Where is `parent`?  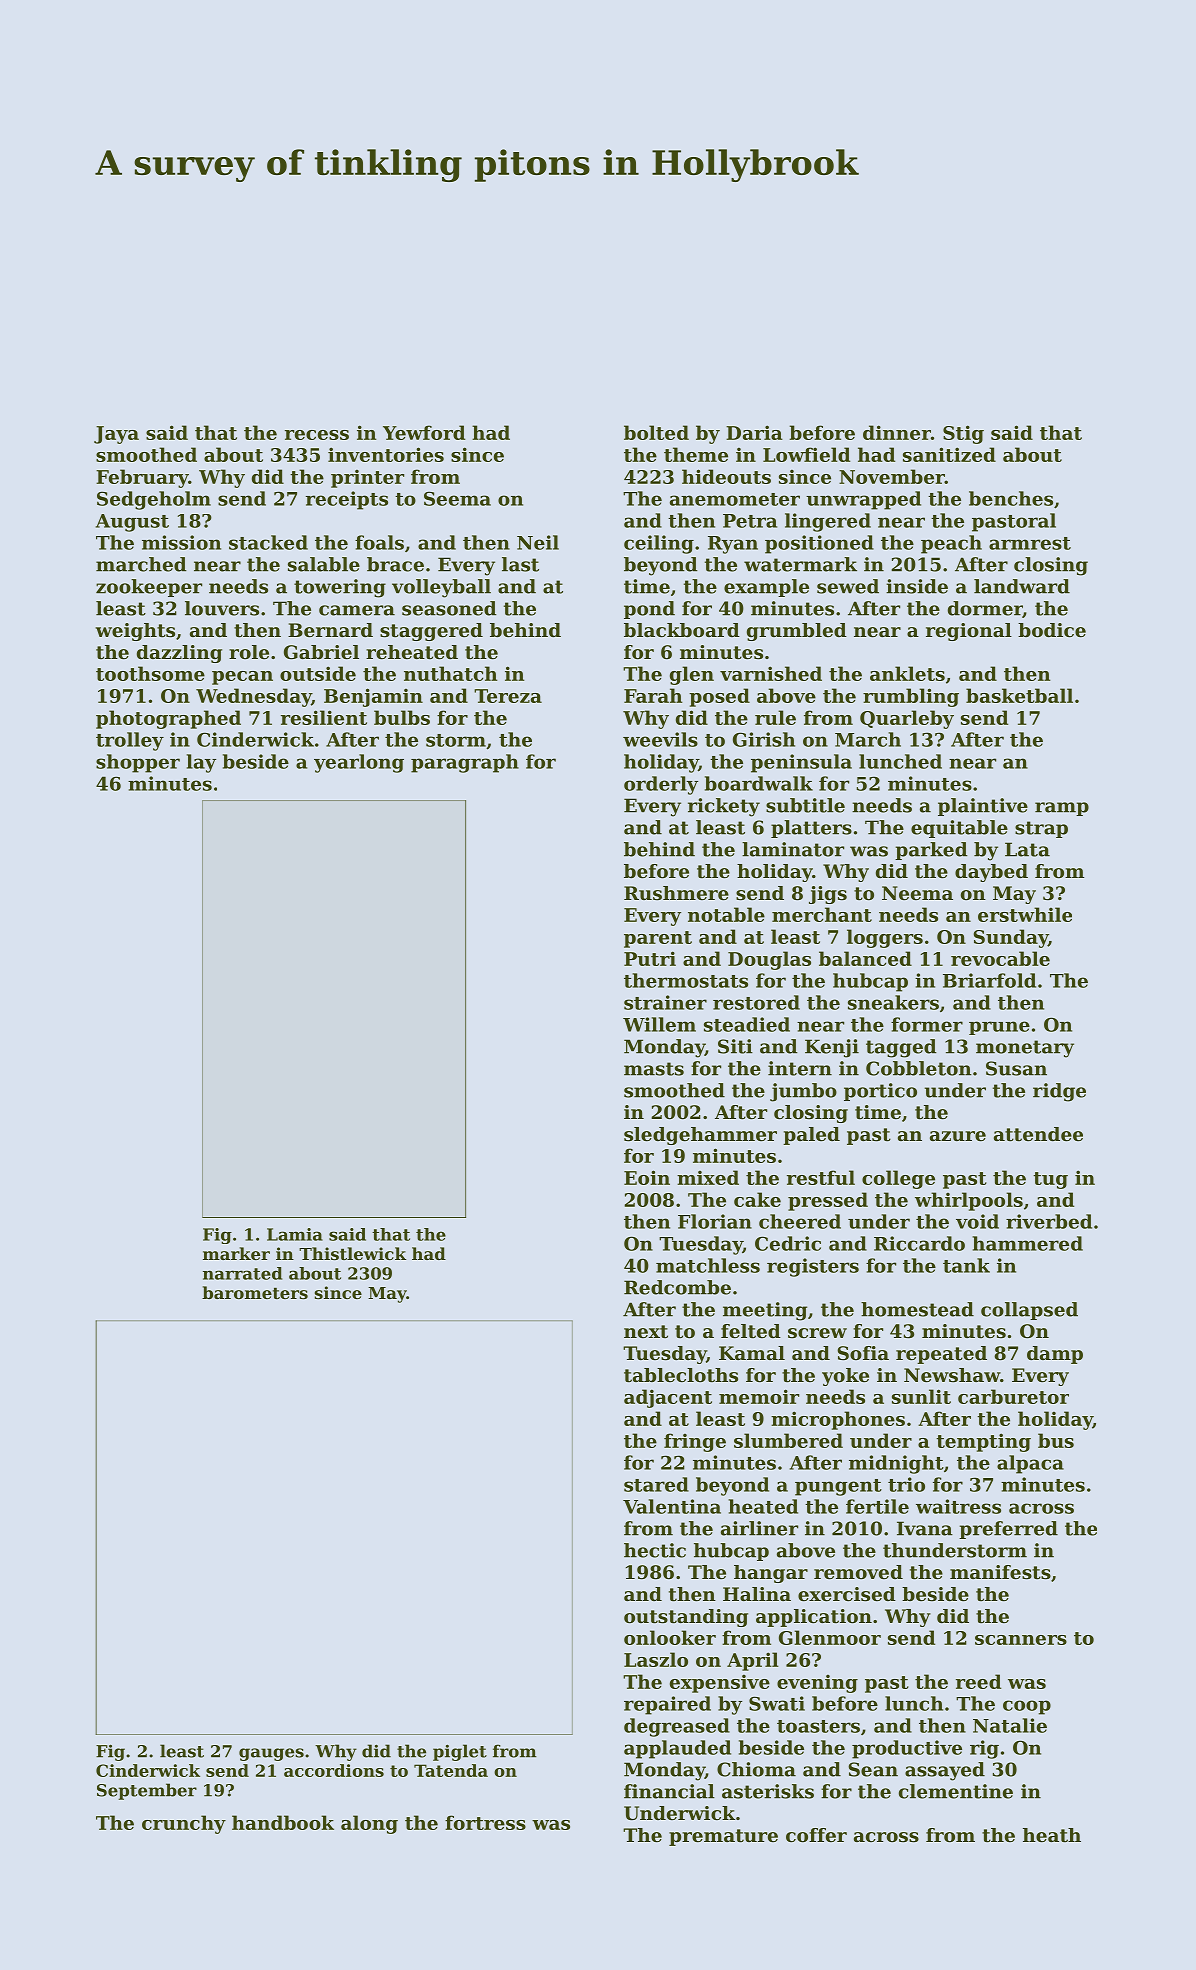 parent is located at coordinates (658, 939).
